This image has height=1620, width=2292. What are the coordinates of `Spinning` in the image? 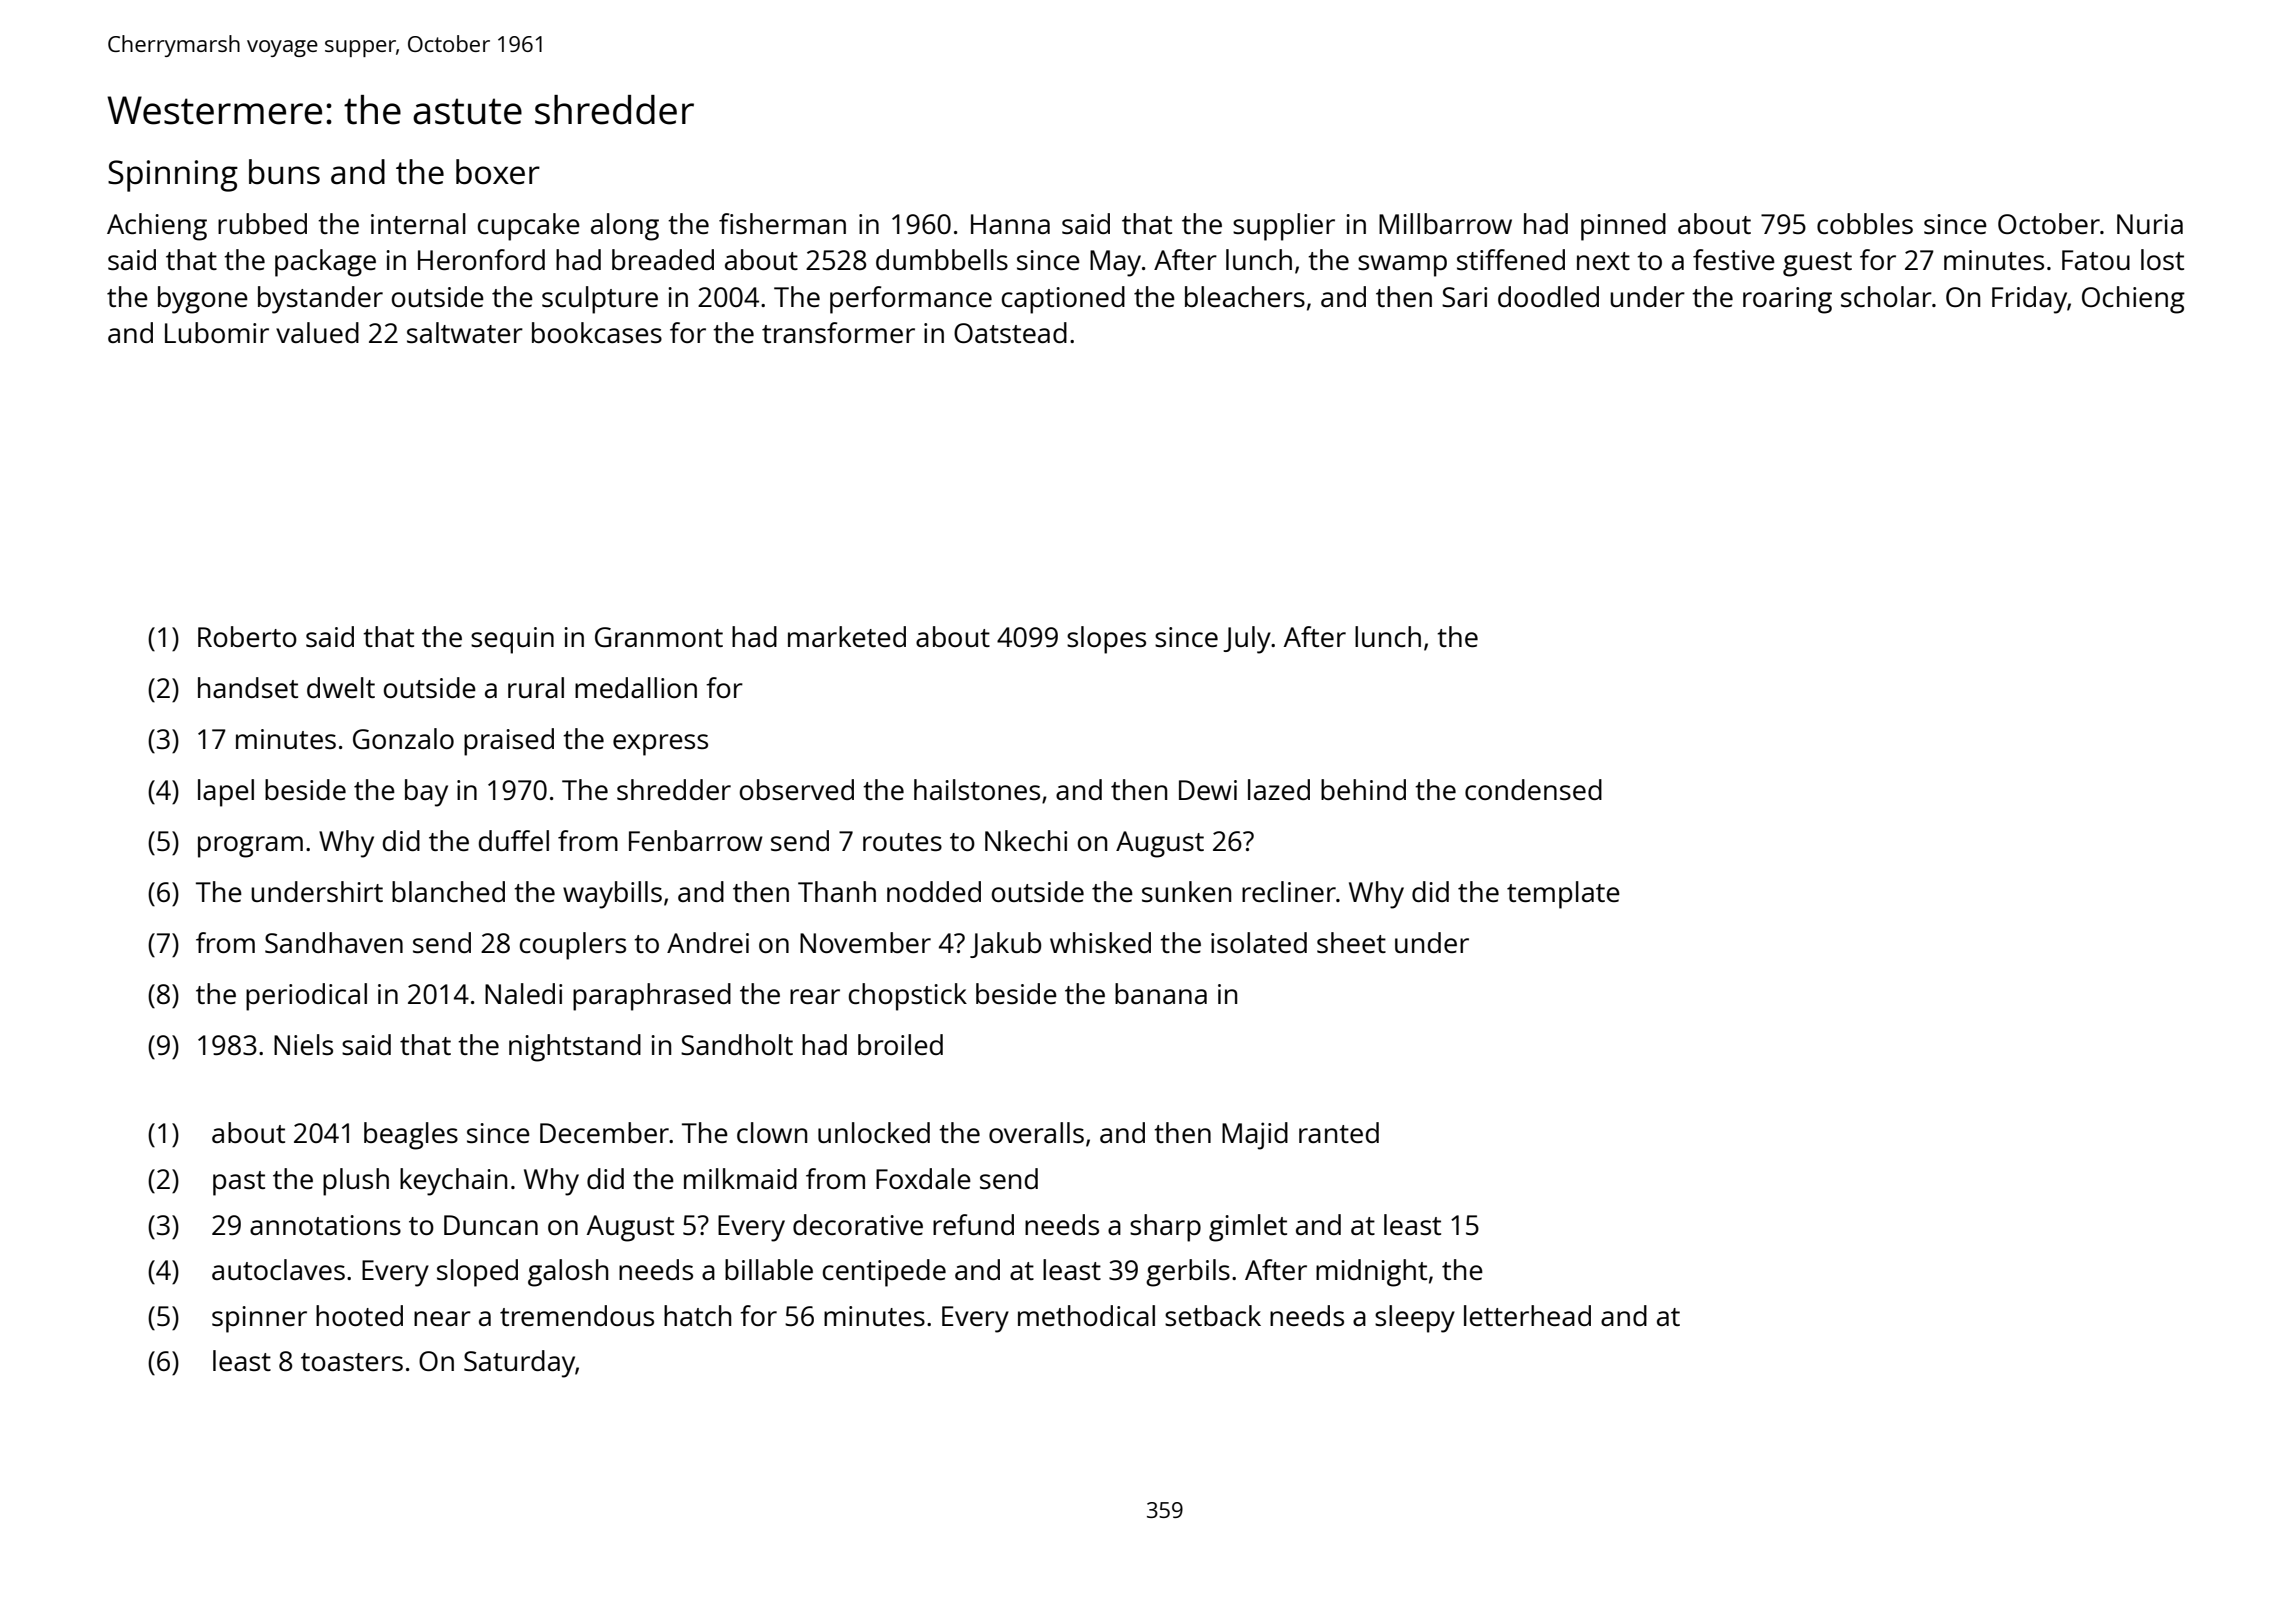 It's located at (173, 176).
